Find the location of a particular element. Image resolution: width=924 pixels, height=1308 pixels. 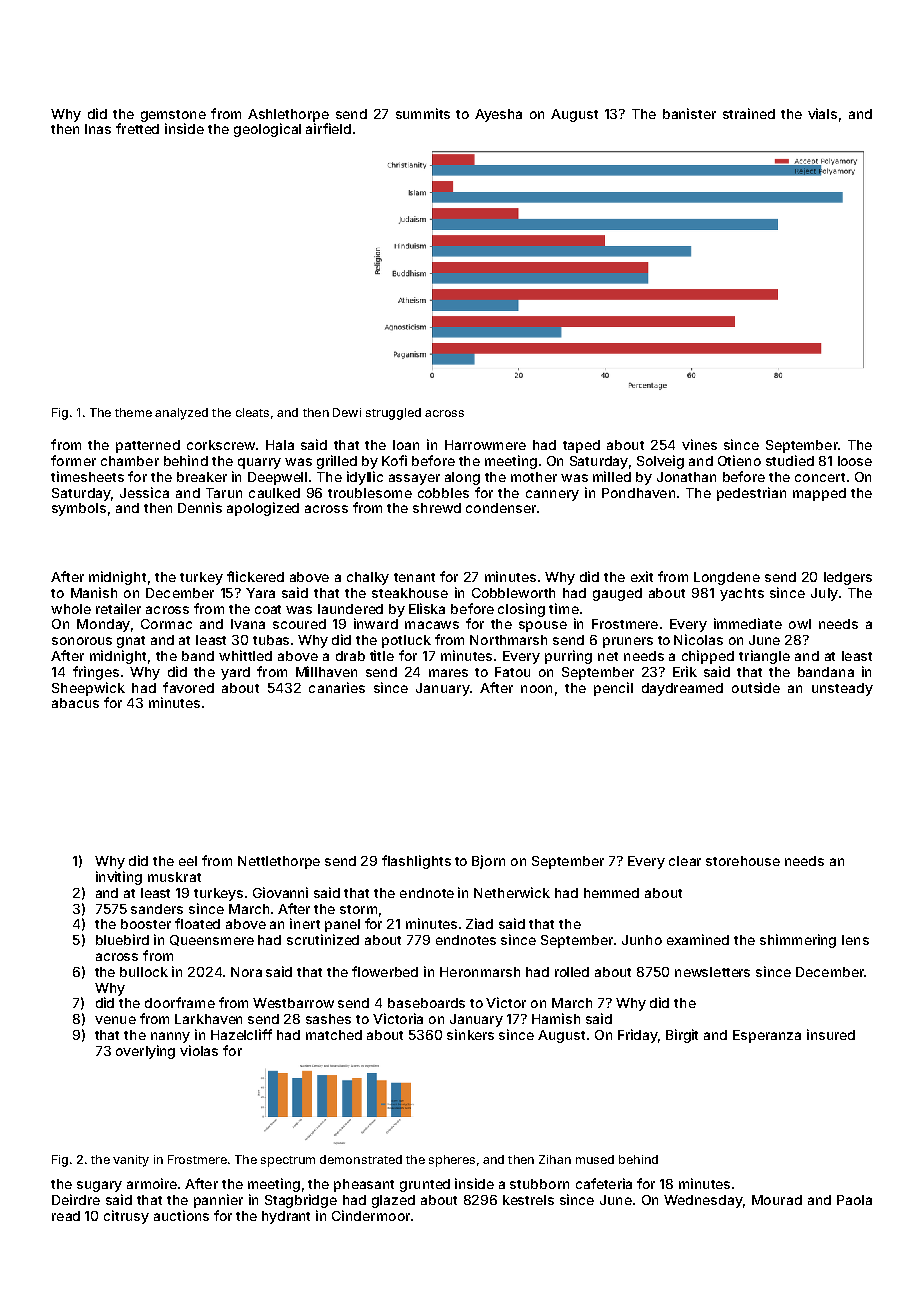

inviting is located at coordinates (119, 878).
